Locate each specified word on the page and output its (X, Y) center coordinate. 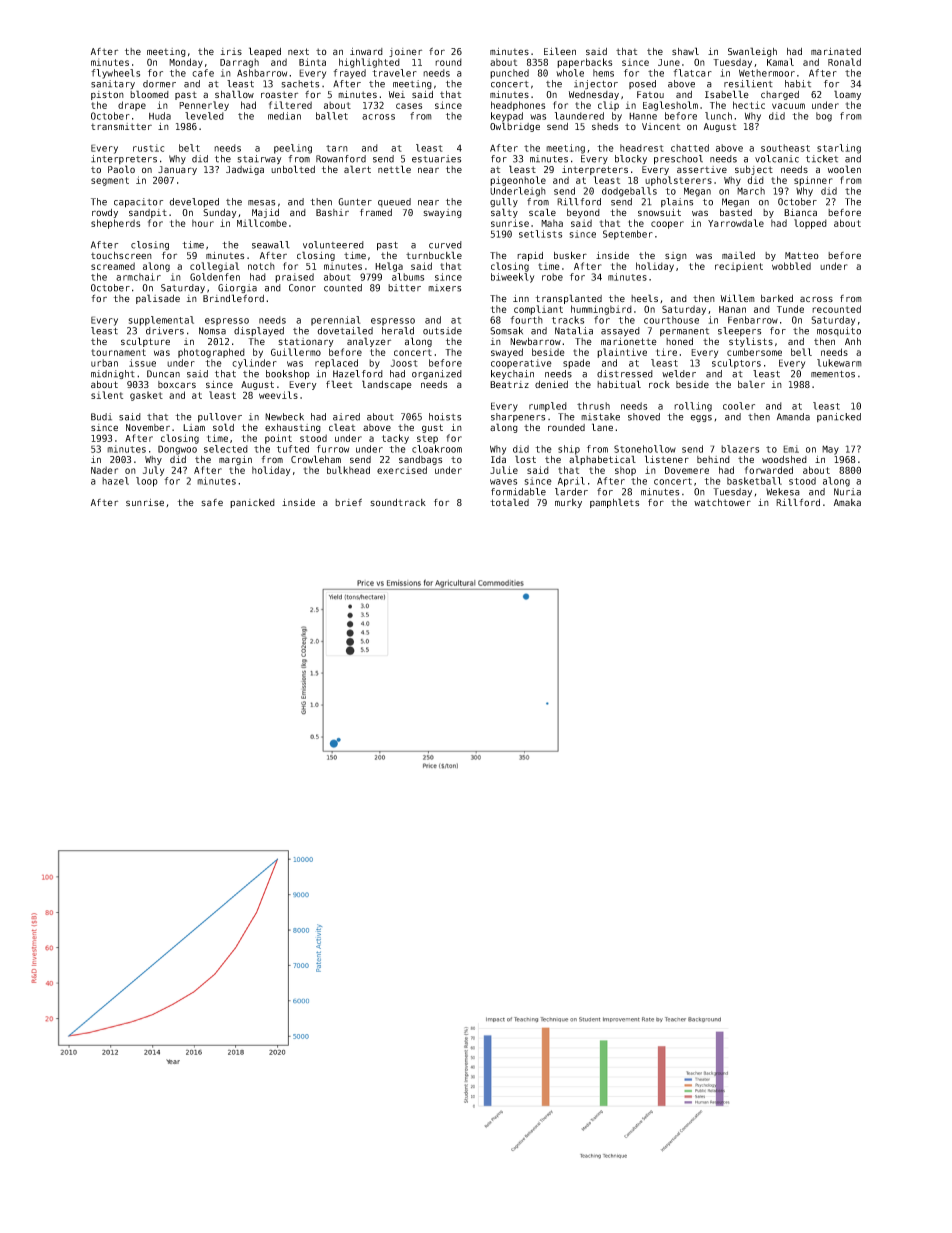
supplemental (161, 321)
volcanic (777, 159)
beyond (583, 213)
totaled (509, 502)
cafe (203, 73)
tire (666, 352)
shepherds (115, 224)
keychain (512, 375)
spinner (813, 181)
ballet (332, 116)
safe (212, 502)
